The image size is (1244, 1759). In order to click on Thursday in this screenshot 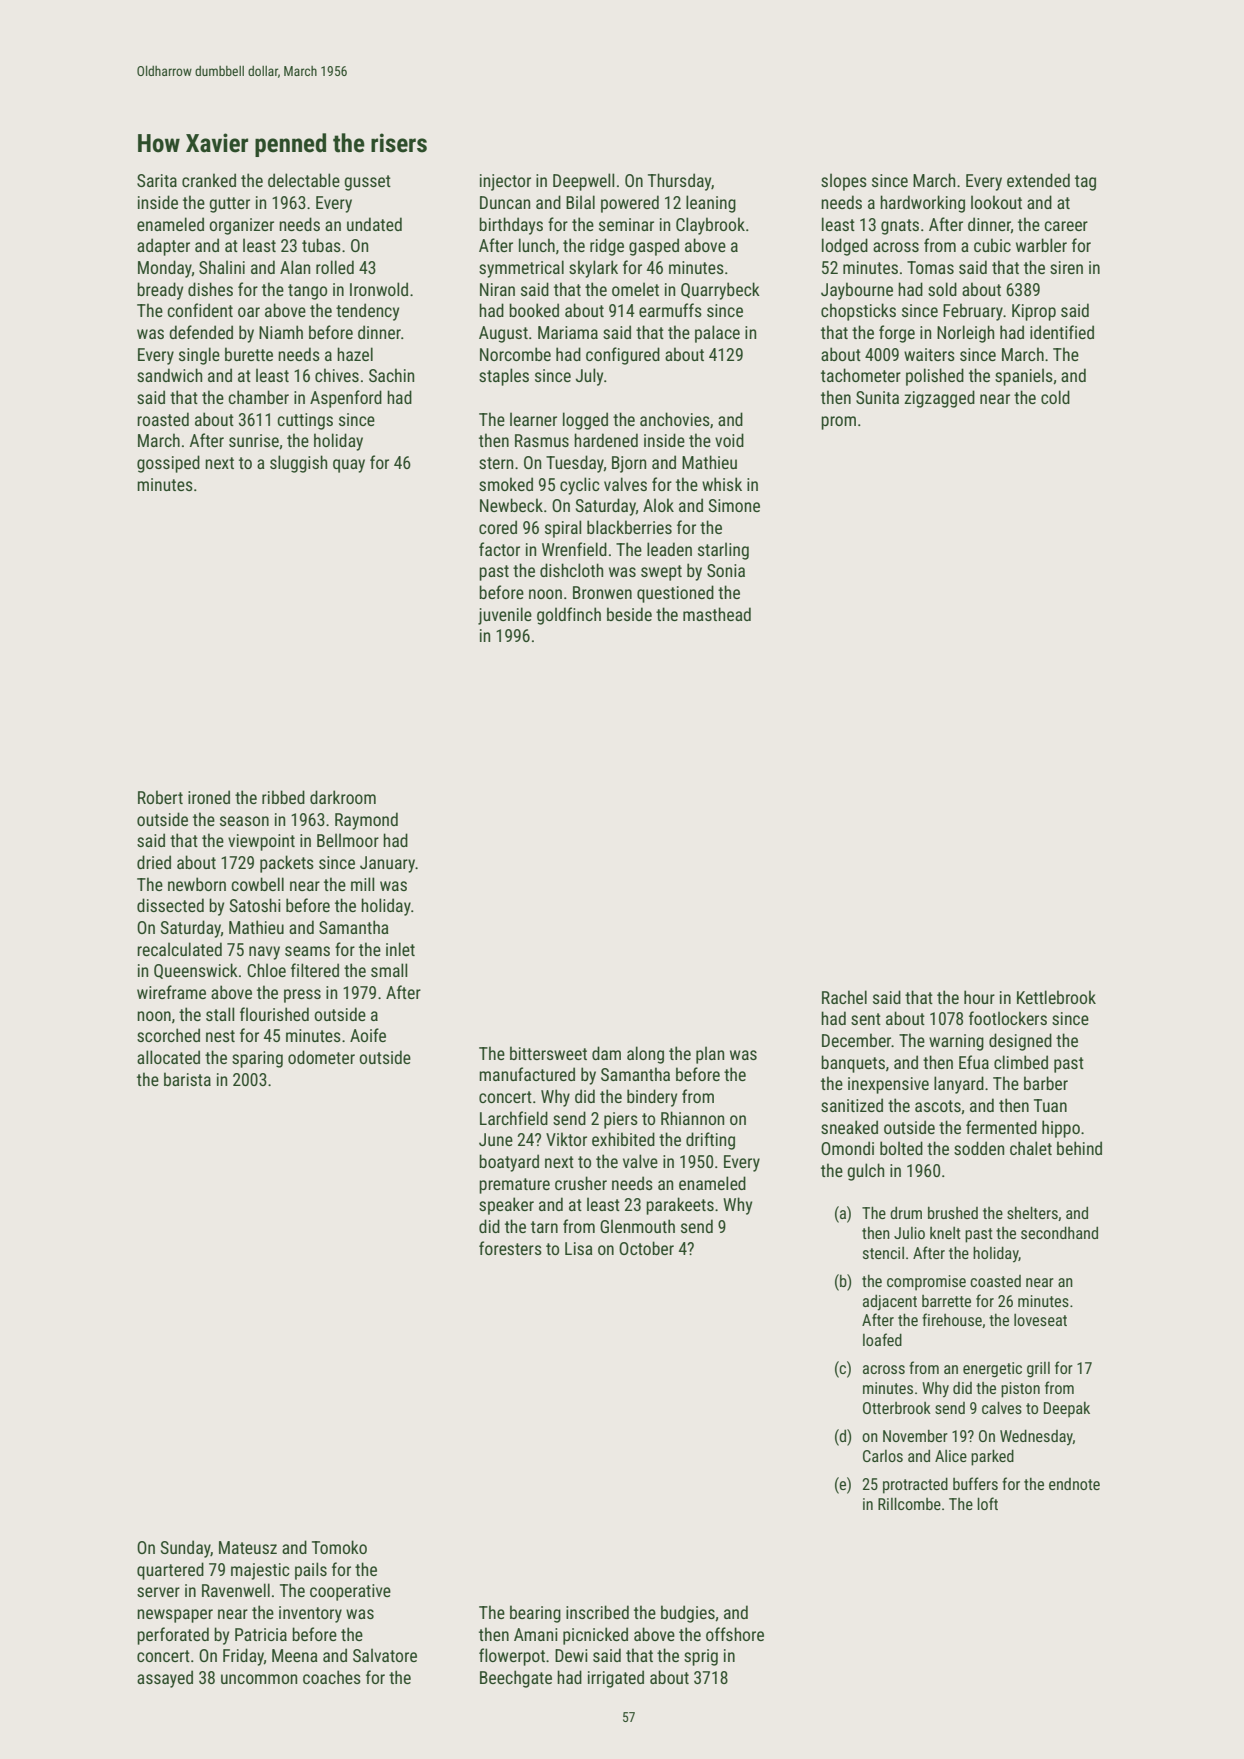, I will do `click(679, 182)`.
